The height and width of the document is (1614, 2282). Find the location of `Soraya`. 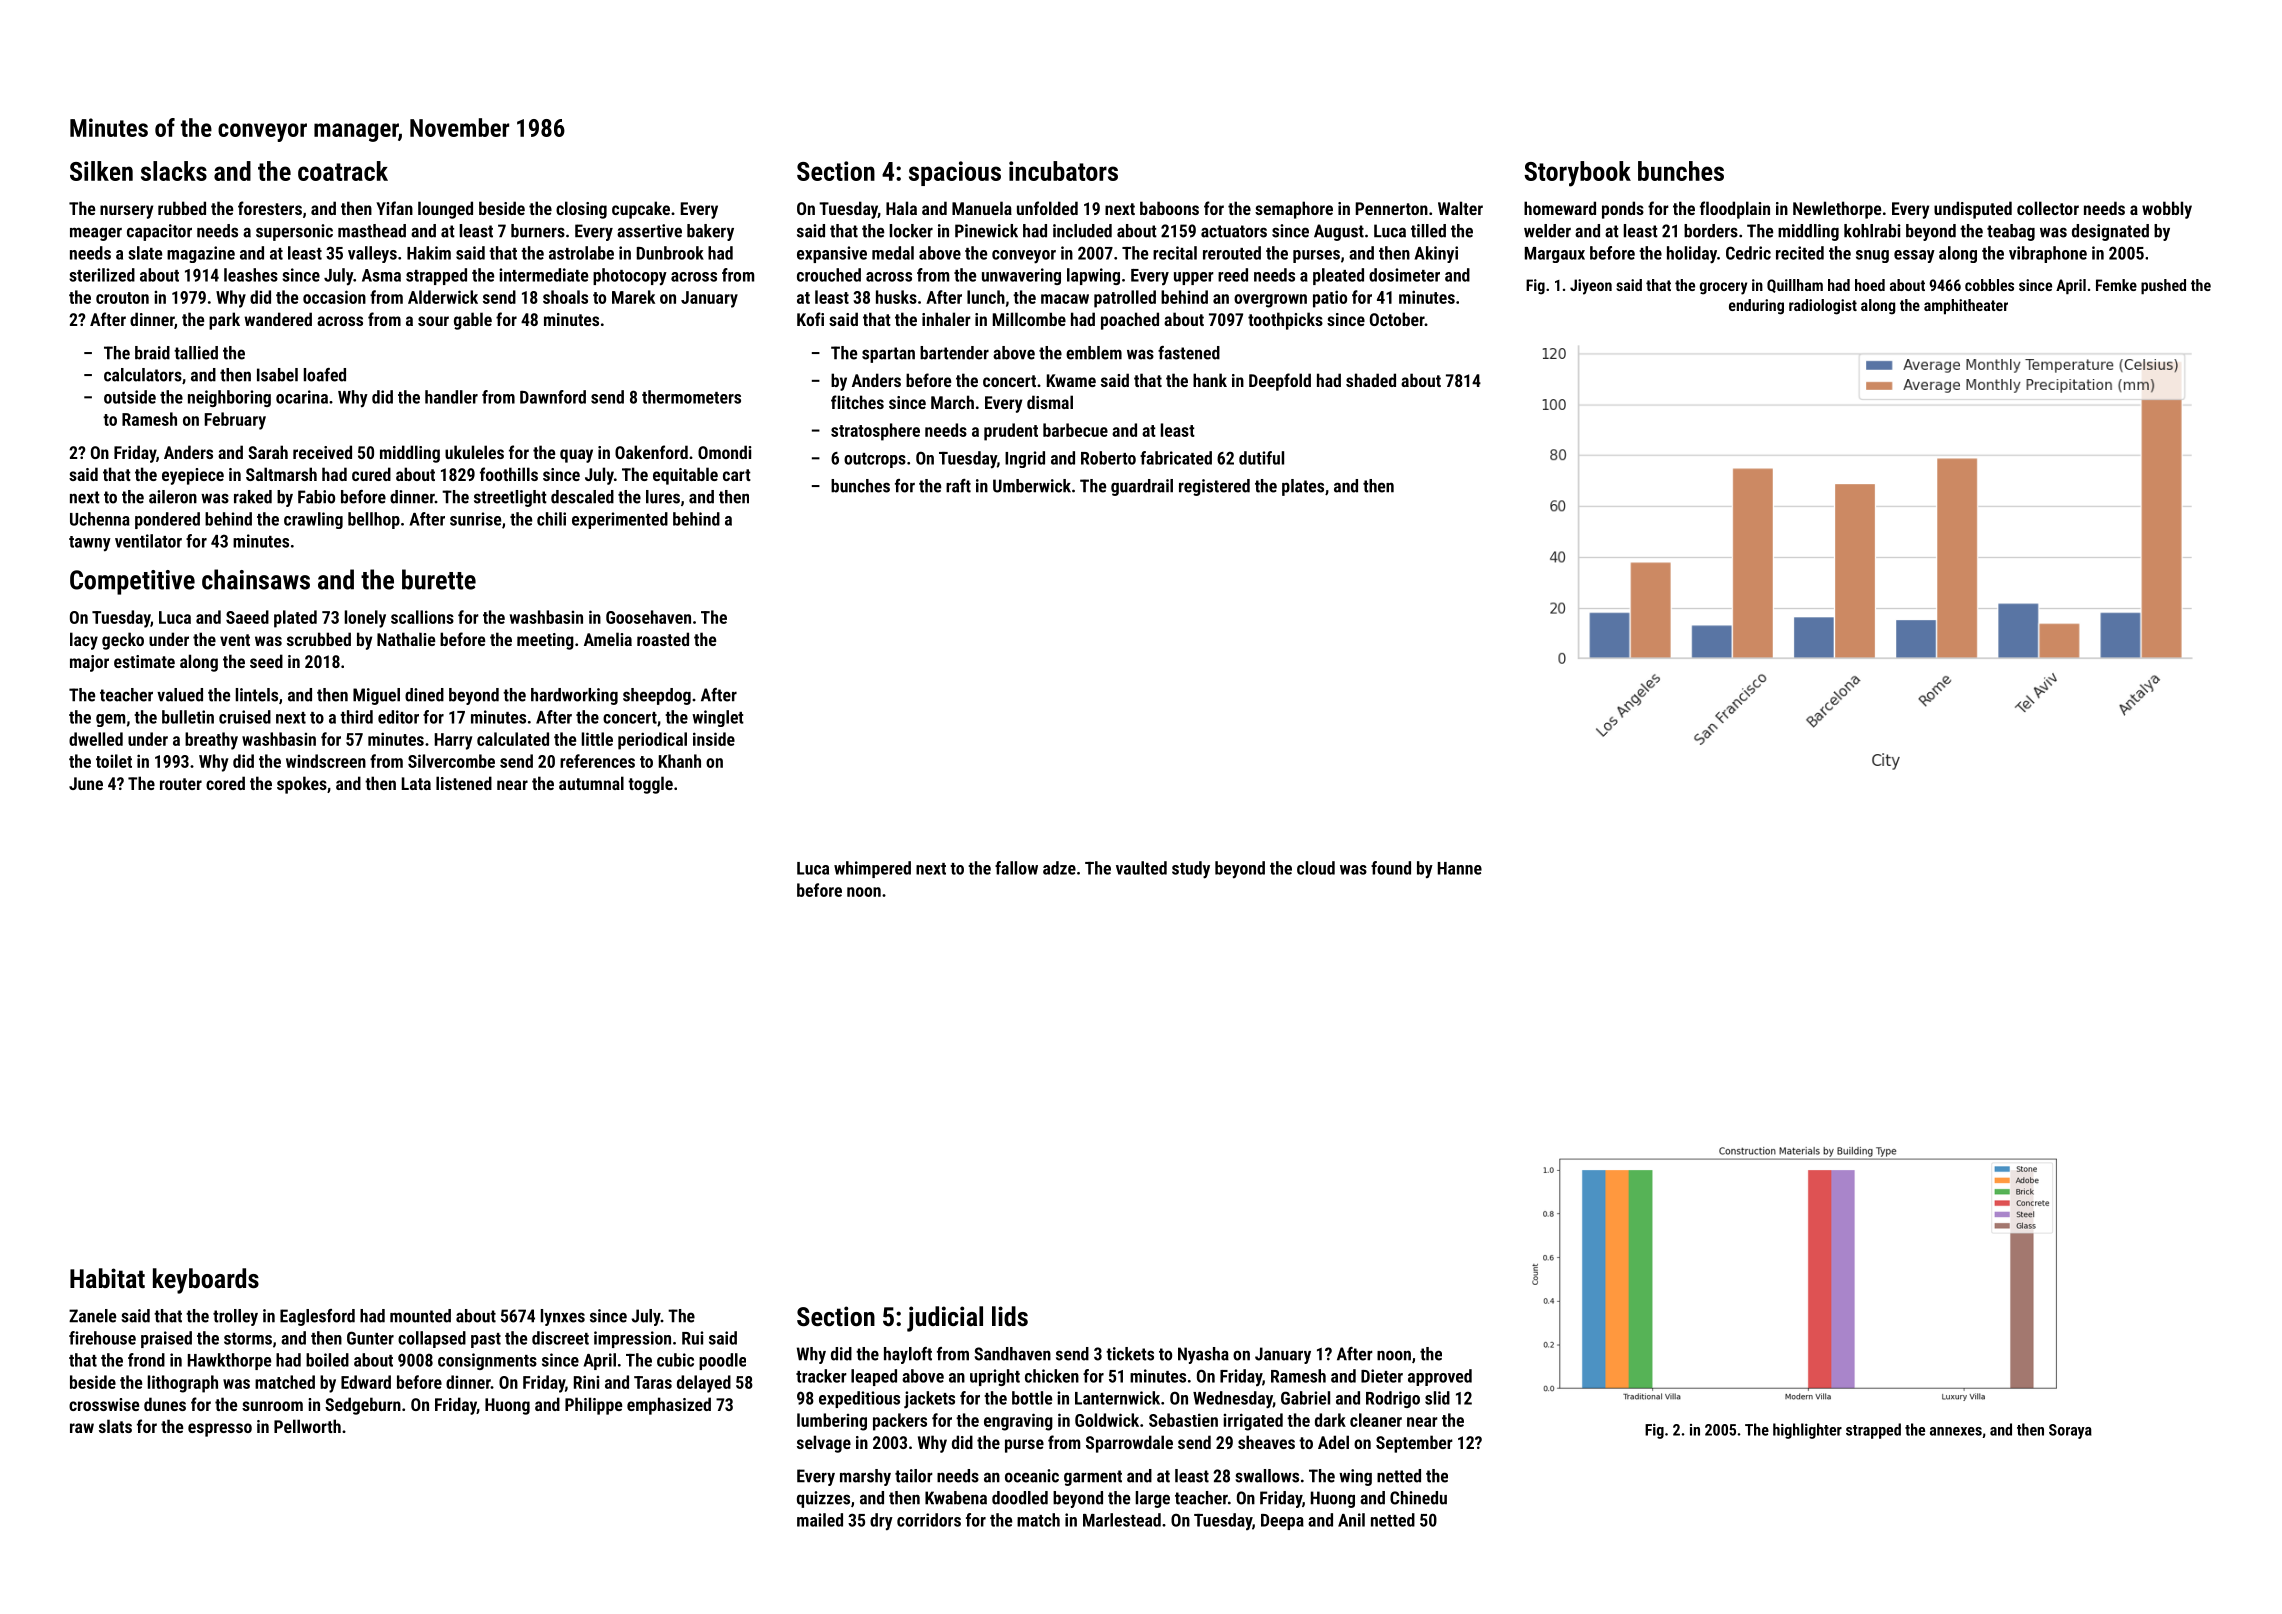

Soraya is located at coordinates (2070, 1431).
